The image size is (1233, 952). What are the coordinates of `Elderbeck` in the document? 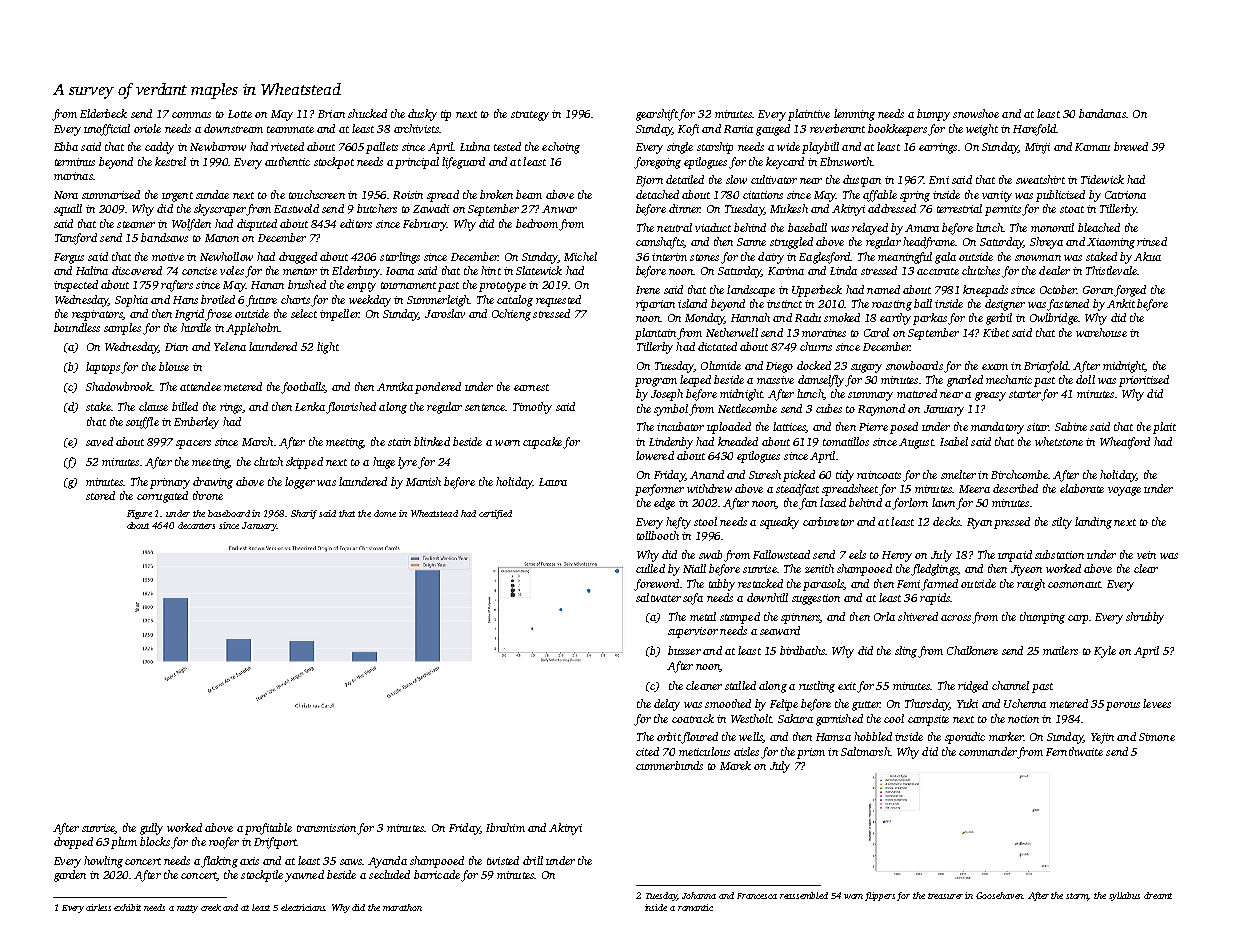 It's located at (103, 113).
